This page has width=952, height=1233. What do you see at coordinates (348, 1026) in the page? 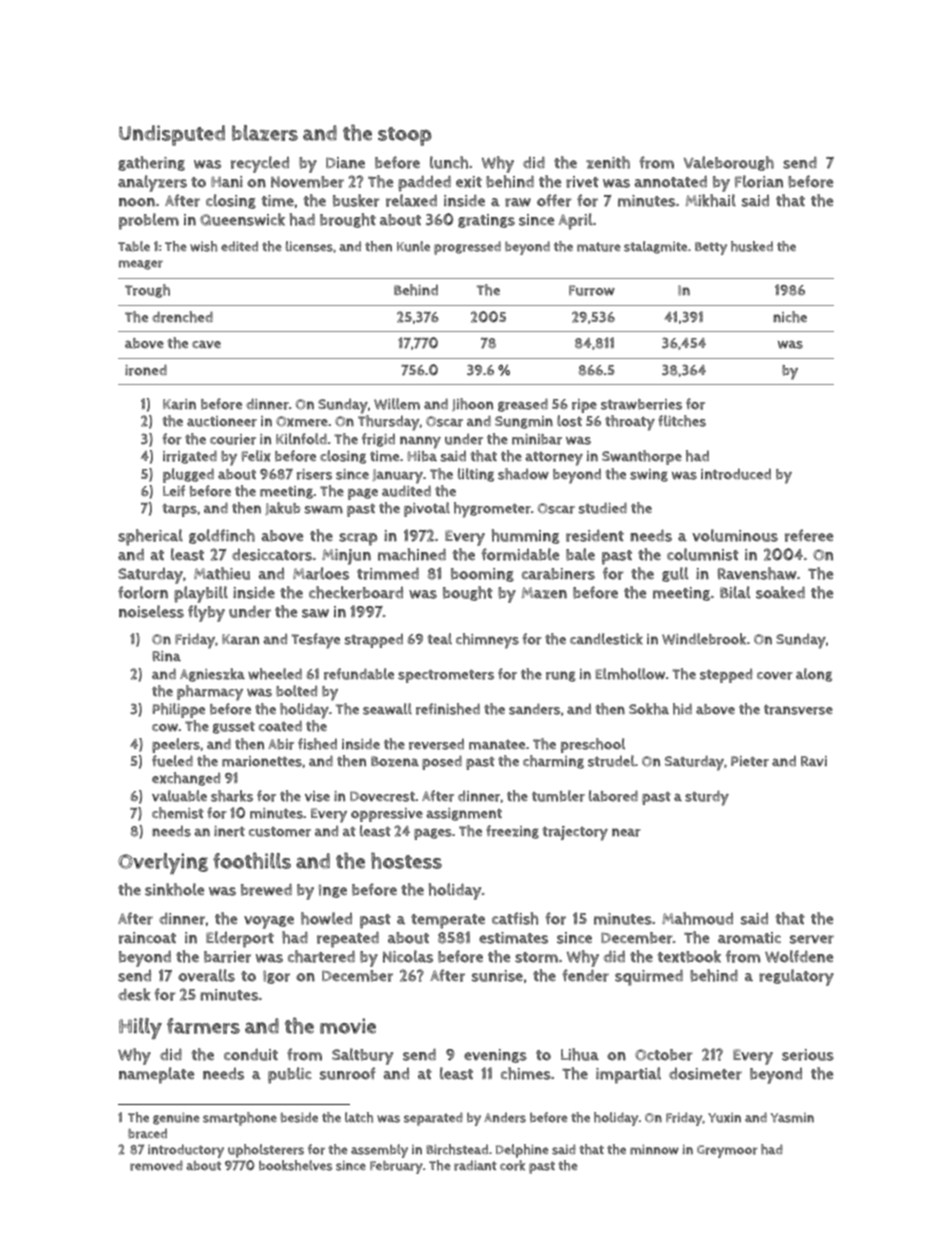
I see `movie` at bounding box center [348, 1026].
